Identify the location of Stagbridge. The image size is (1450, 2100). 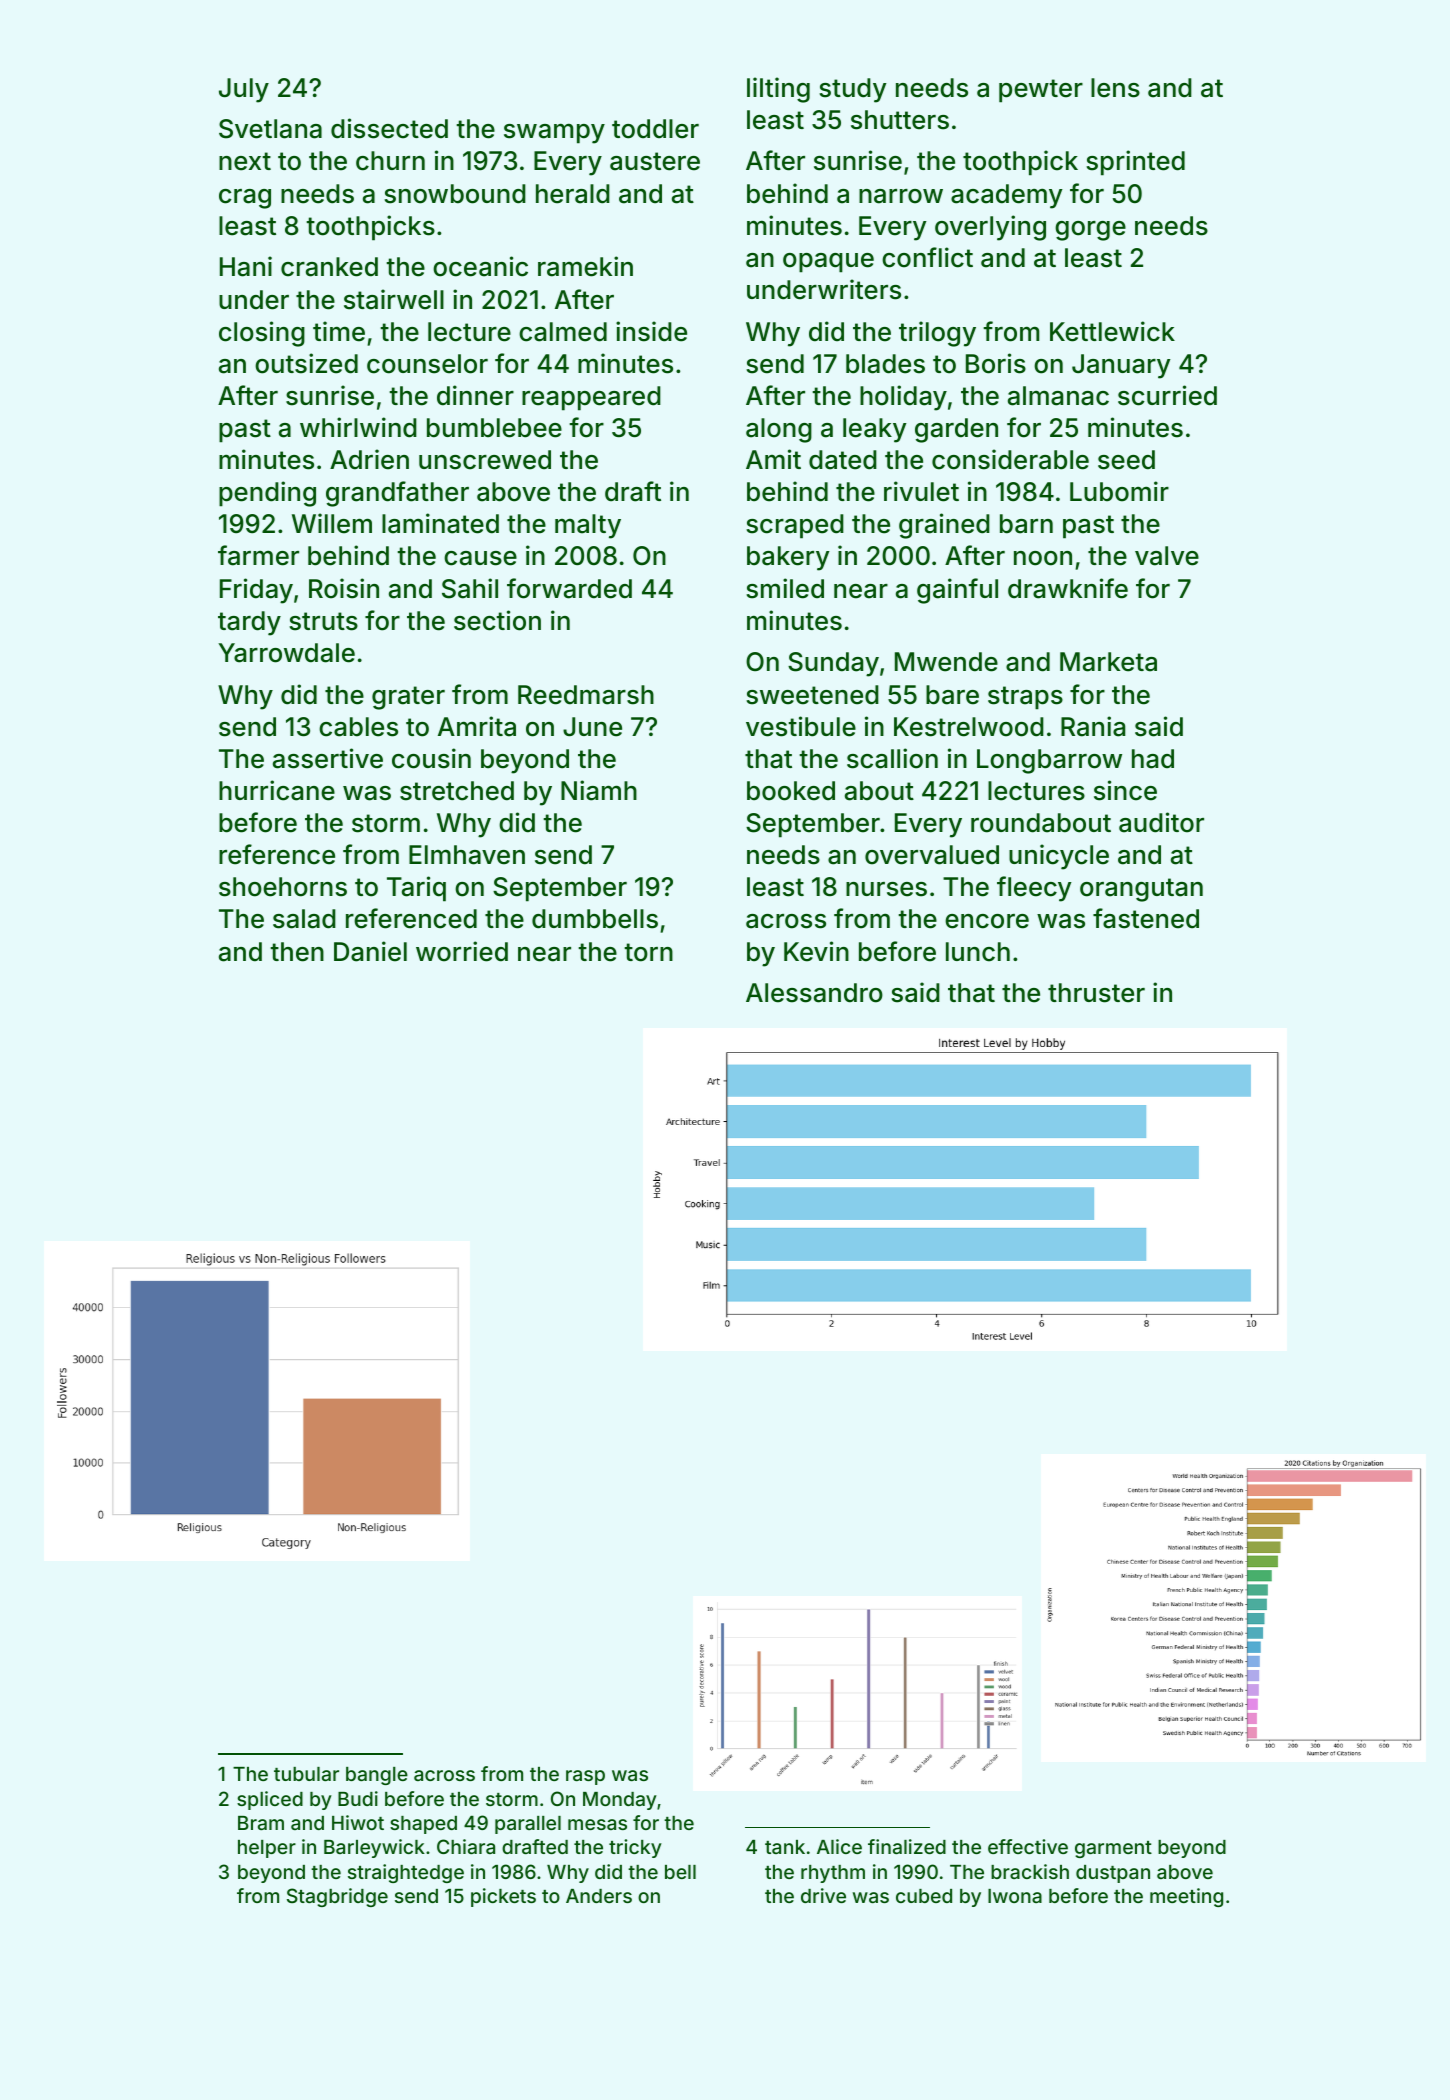
(337, 1897).
